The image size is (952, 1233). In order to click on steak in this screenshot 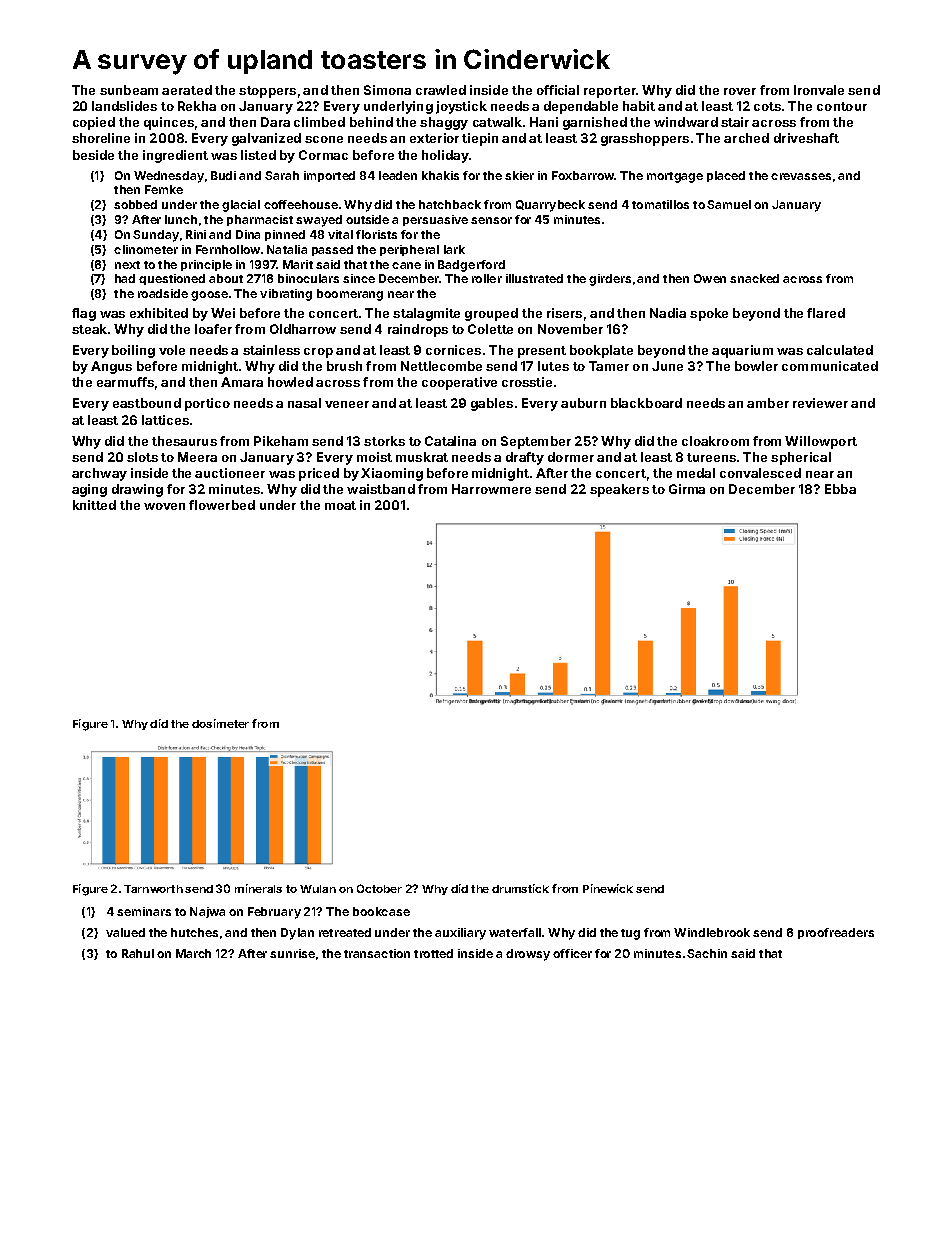, I will do `click(89, 329)`.
